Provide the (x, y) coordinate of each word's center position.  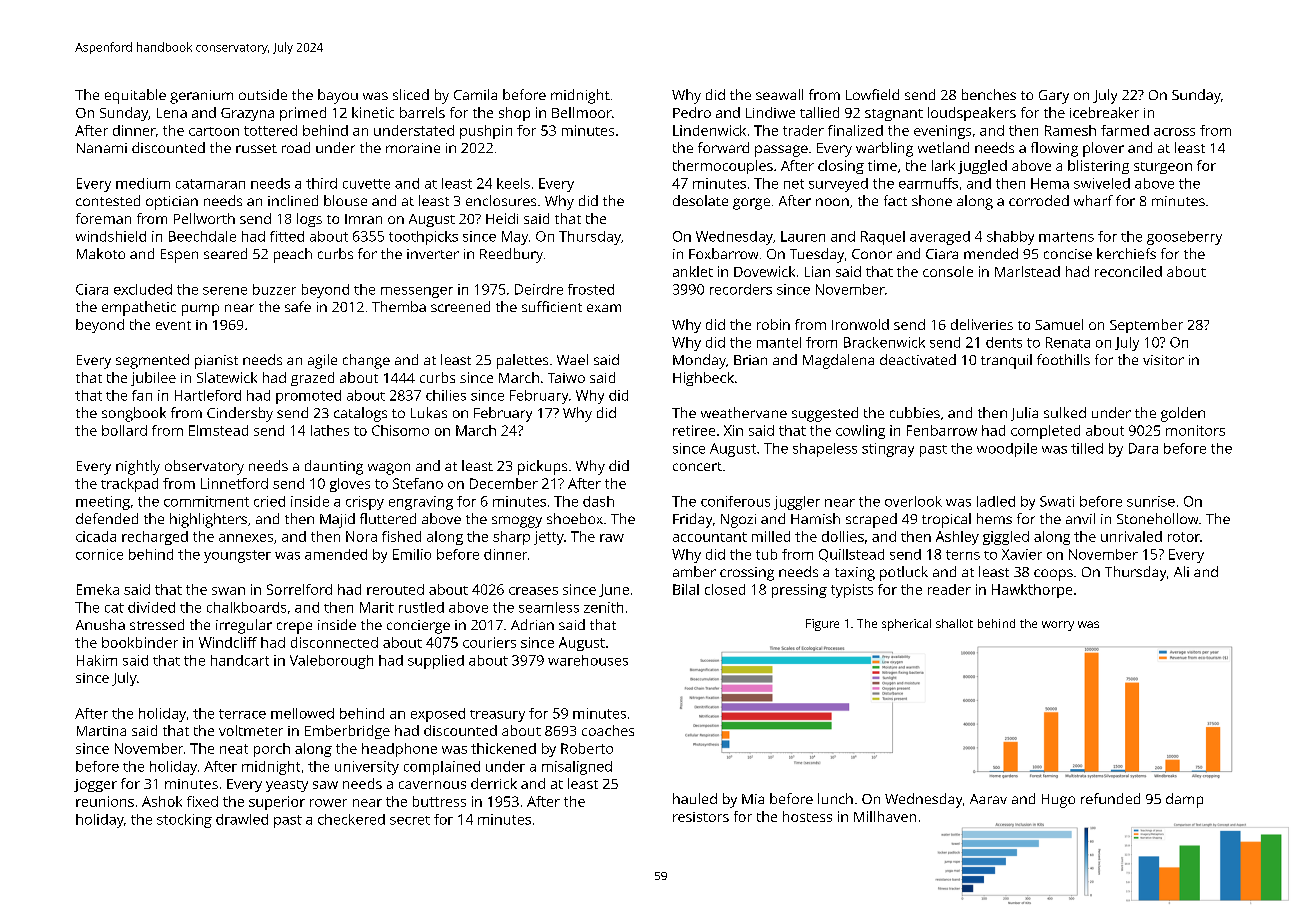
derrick (494, 783)
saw (325, 785)
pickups (542, 467)
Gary (1054, 97)
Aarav (988, 799)
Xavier (1022, 554)
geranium (201, 97)
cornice (99, 554)
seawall (779, 94)
